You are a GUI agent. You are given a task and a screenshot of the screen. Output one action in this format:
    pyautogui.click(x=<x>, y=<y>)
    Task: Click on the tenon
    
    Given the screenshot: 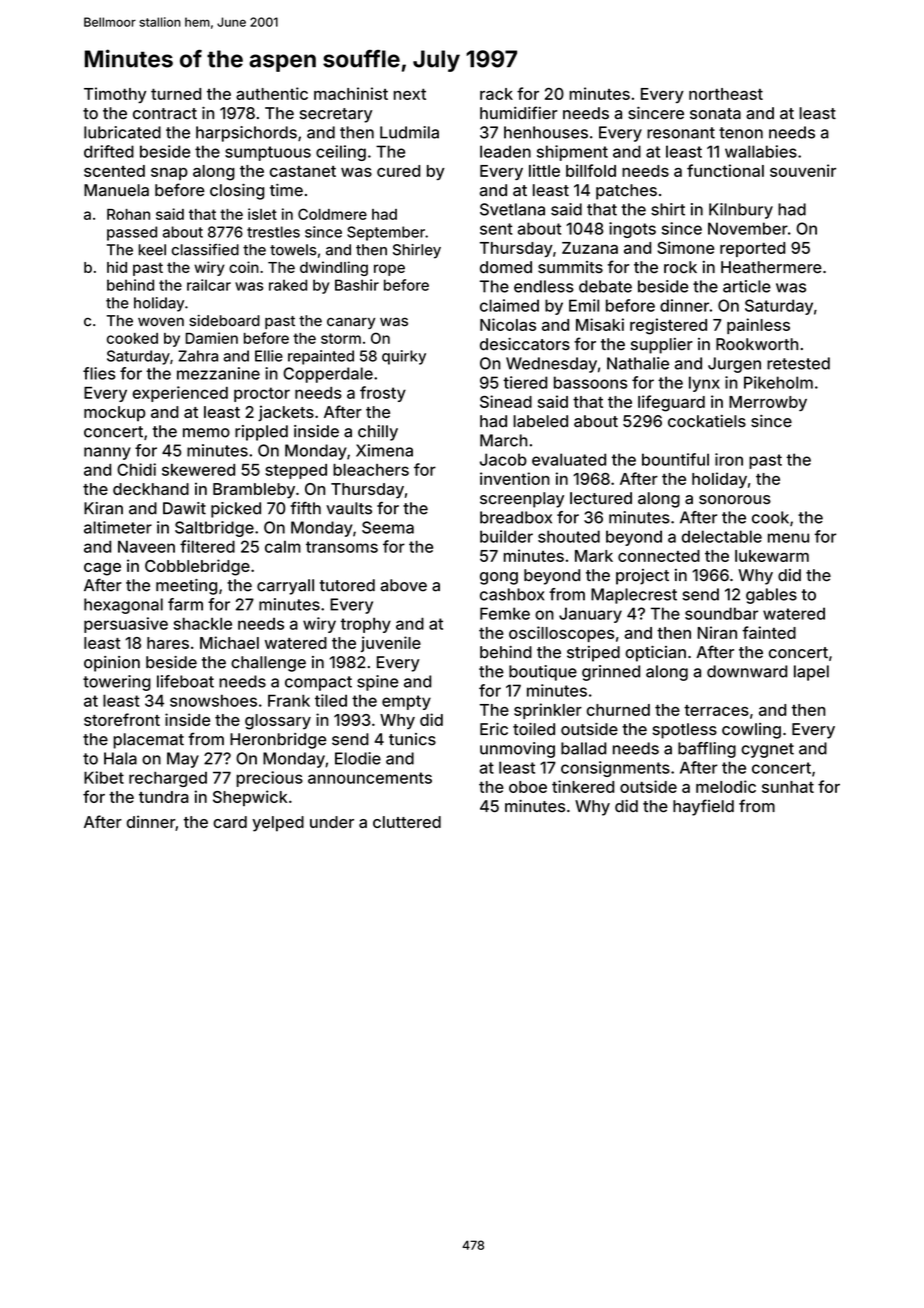 What is the action you would take?
    pyautogui.click(x=741, y=133)
